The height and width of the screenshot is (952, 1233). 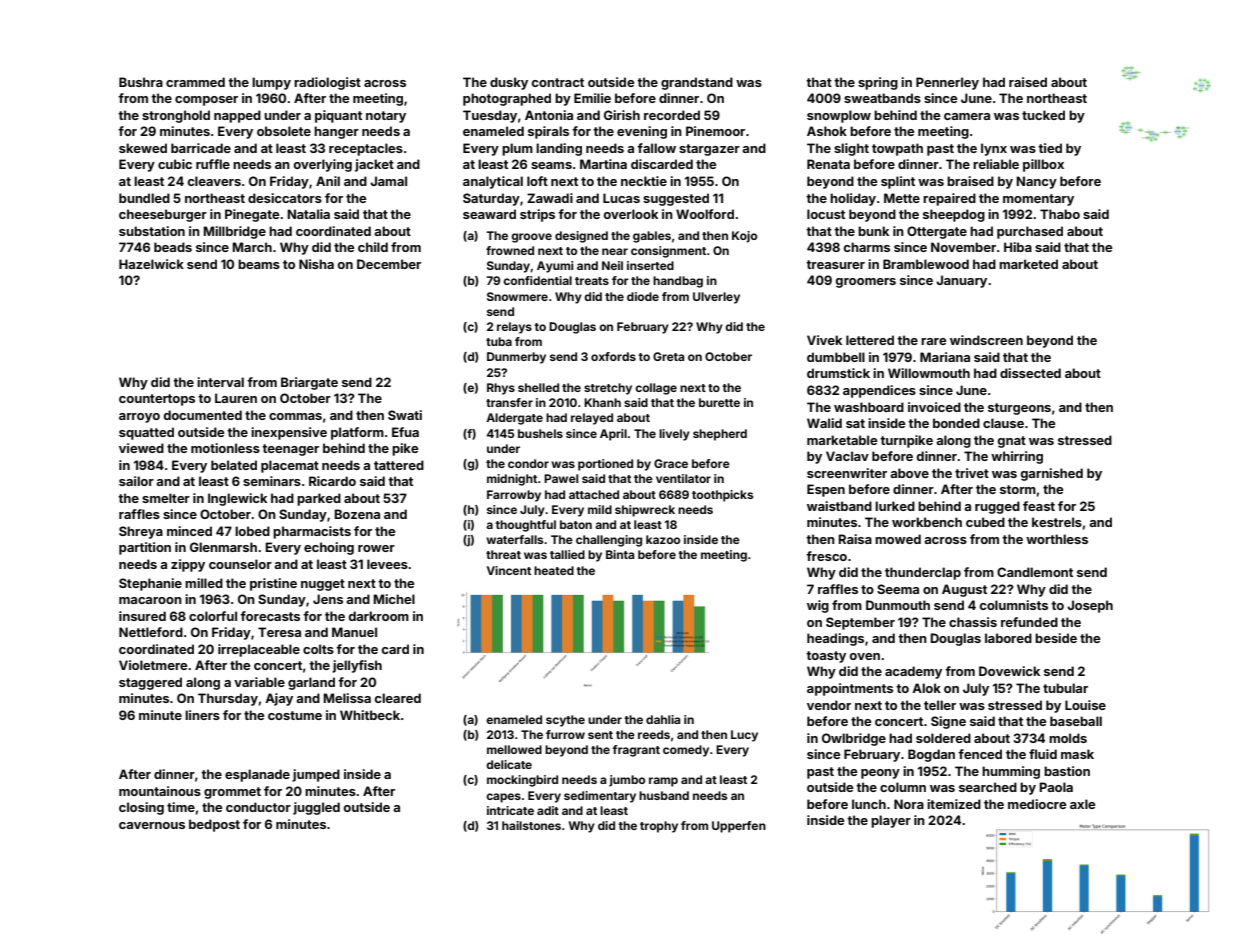 I want to click on cleared, so click(x=398, y=698).
